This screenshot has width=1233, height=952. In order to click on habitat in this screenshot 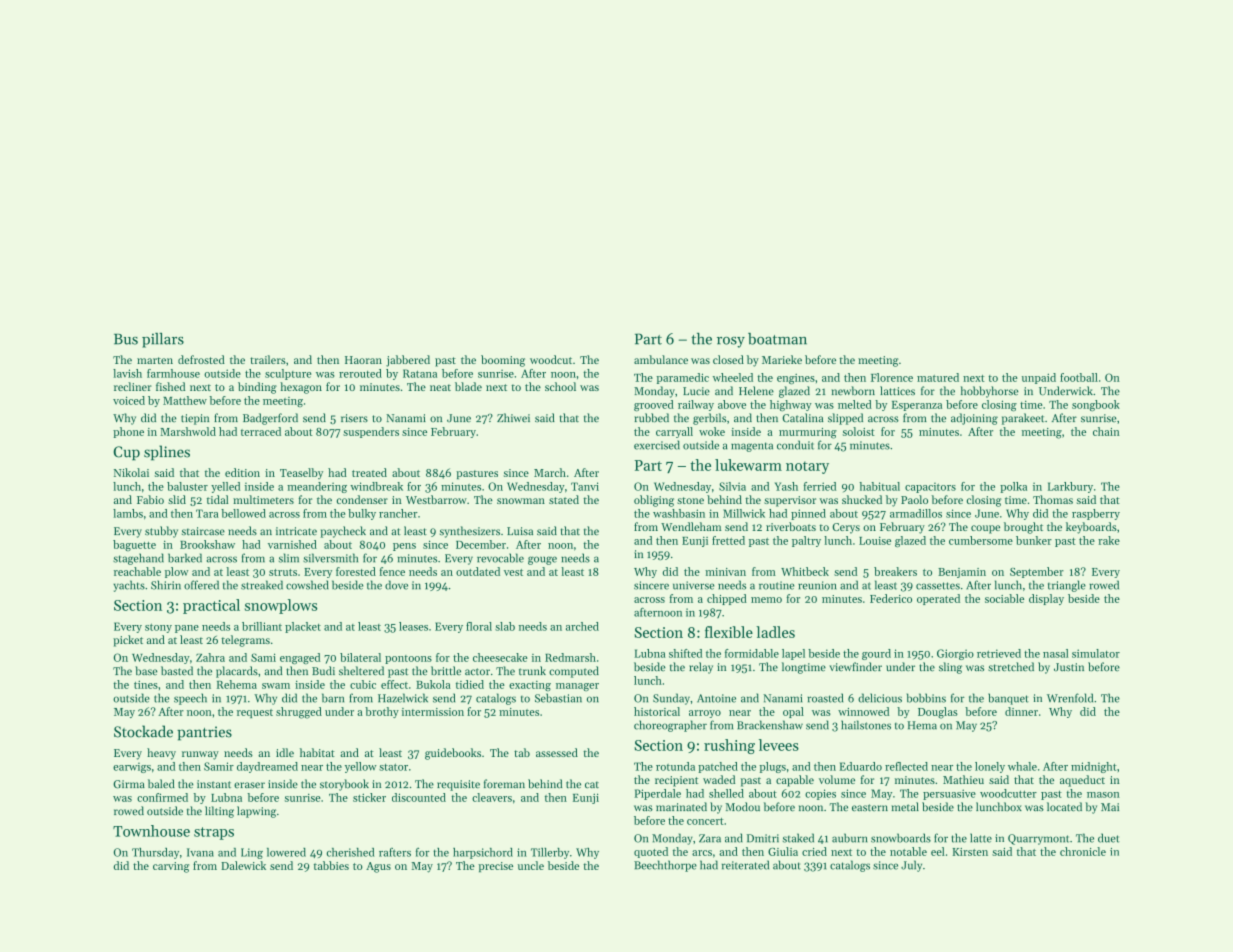, I will do `click(317, 752)`.
